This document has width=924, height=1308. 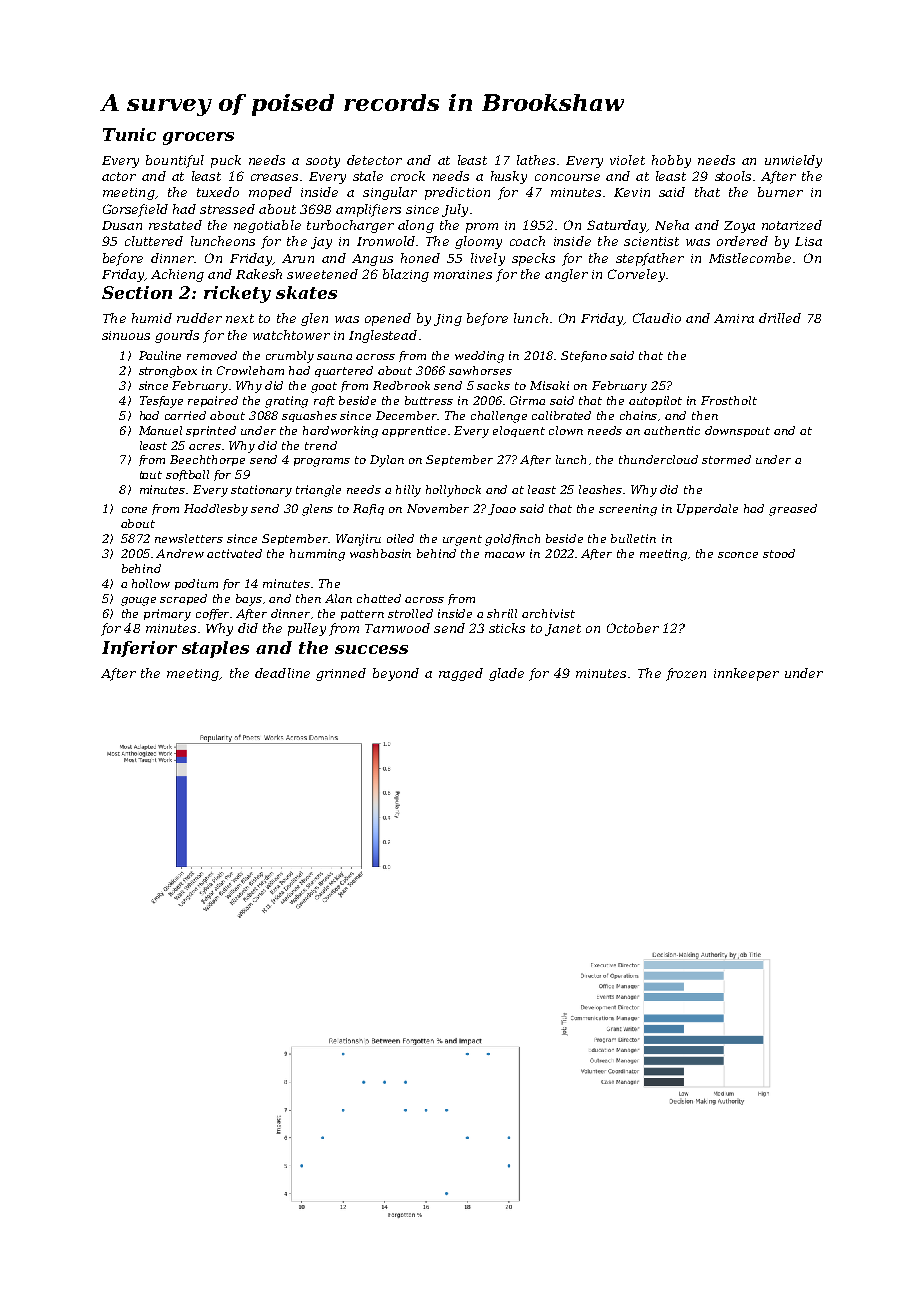 I want to click on Inglestead, so click(x=383, y=336).
